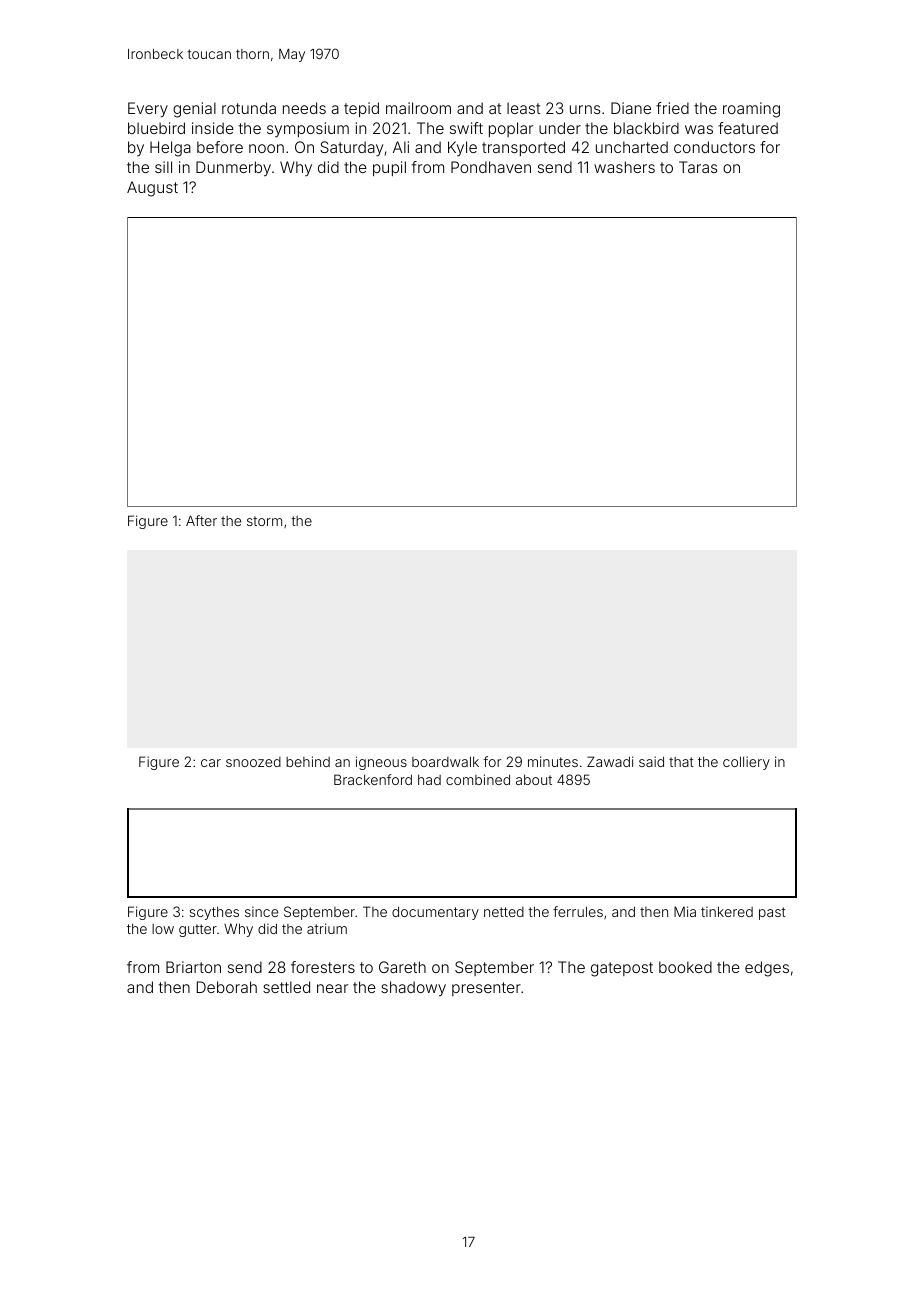  Describe the element at coordinates (466, 128) in the screenshot. I see `swift` at that location.
